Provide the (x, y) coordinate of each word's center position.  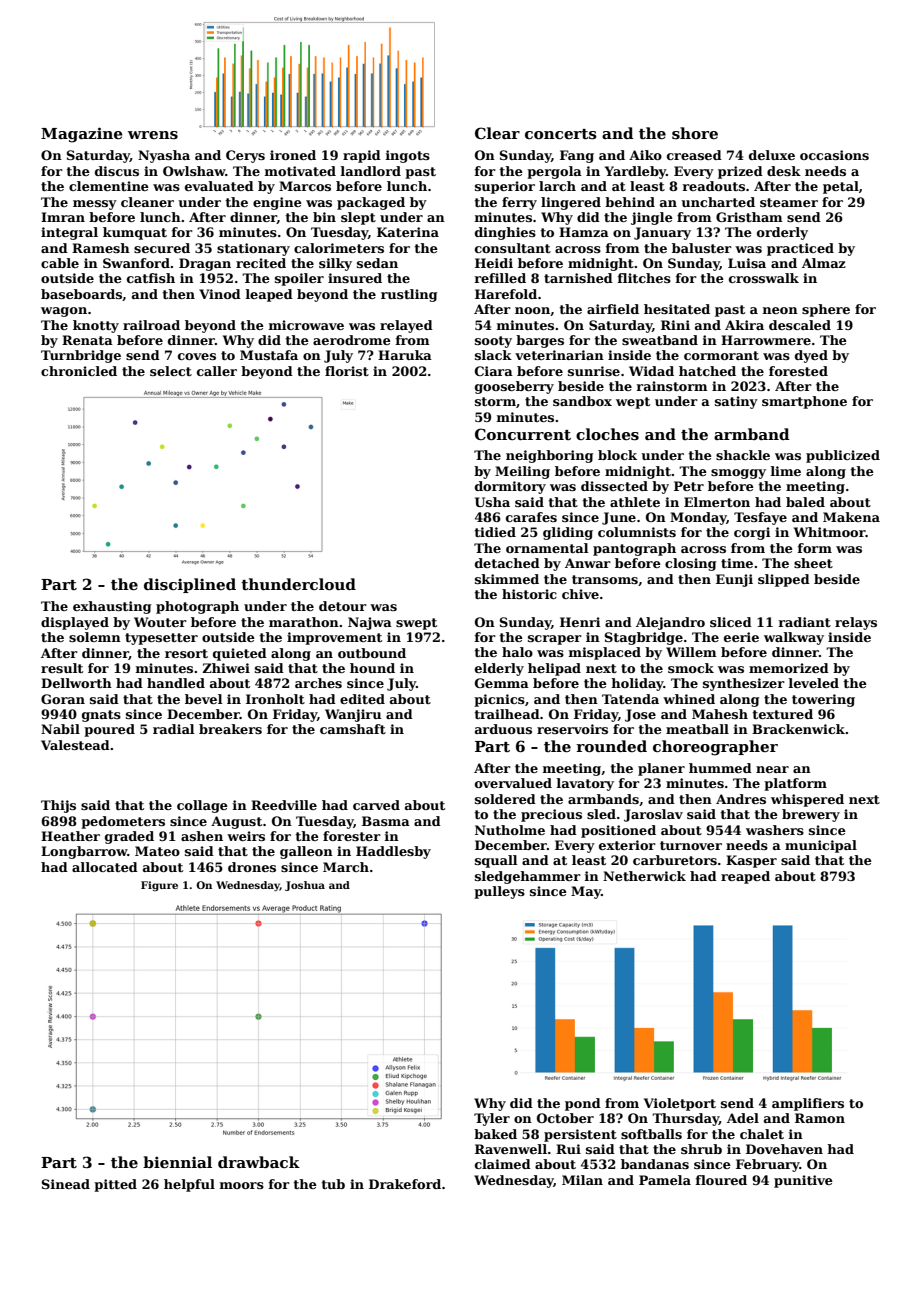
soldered (505, 799)
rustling (409, 295)
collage (202, 806)
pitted (115, 1185)
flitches (644, 278)
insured (355, 278)
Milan (582, 1180)
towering (823, 700)
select (171, 371)
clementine (109, 186)
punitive (803, 1181)
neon (780, 310)
